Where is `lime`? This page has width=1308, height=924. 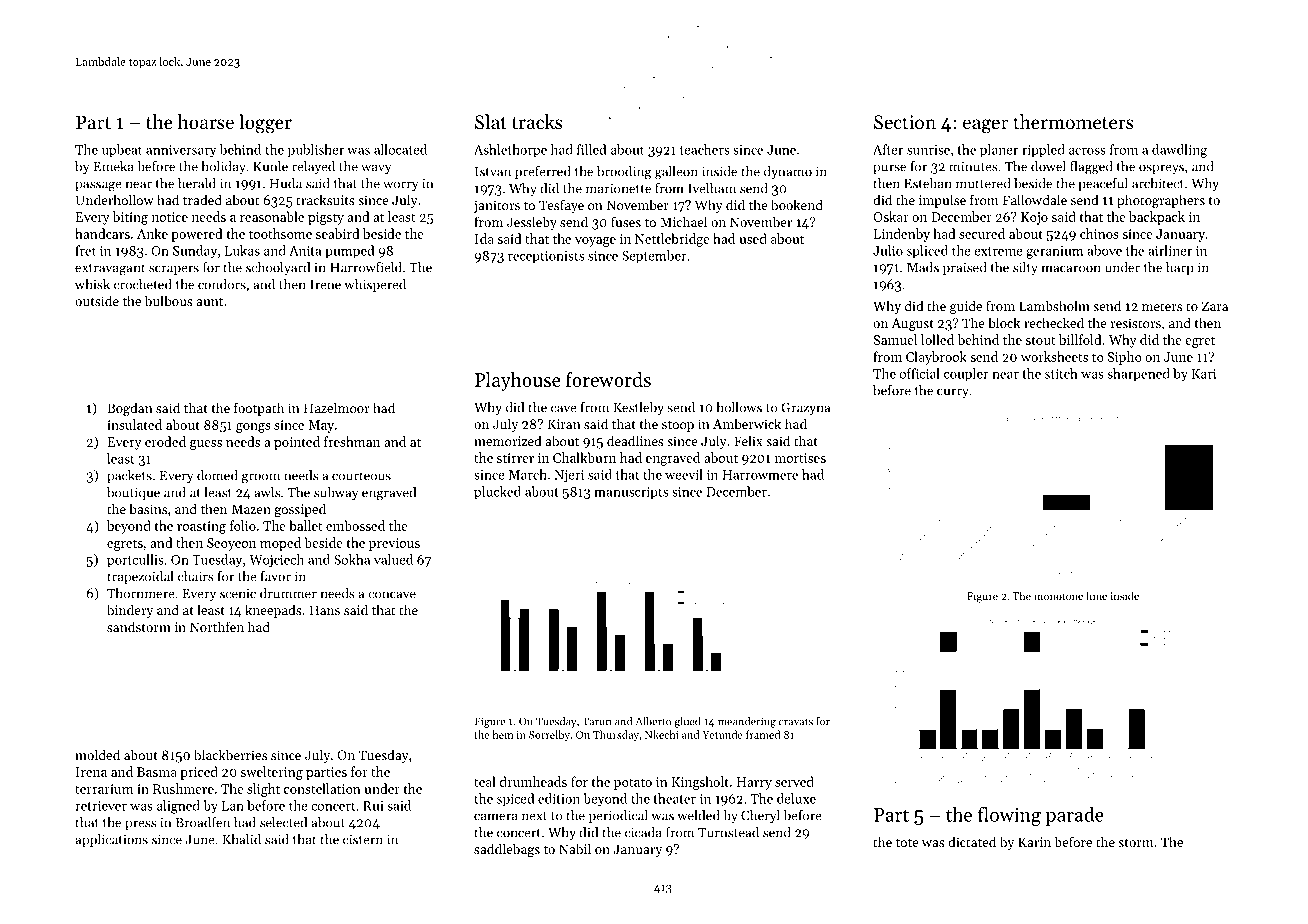 lime is located at coordinates (1096, 595).
